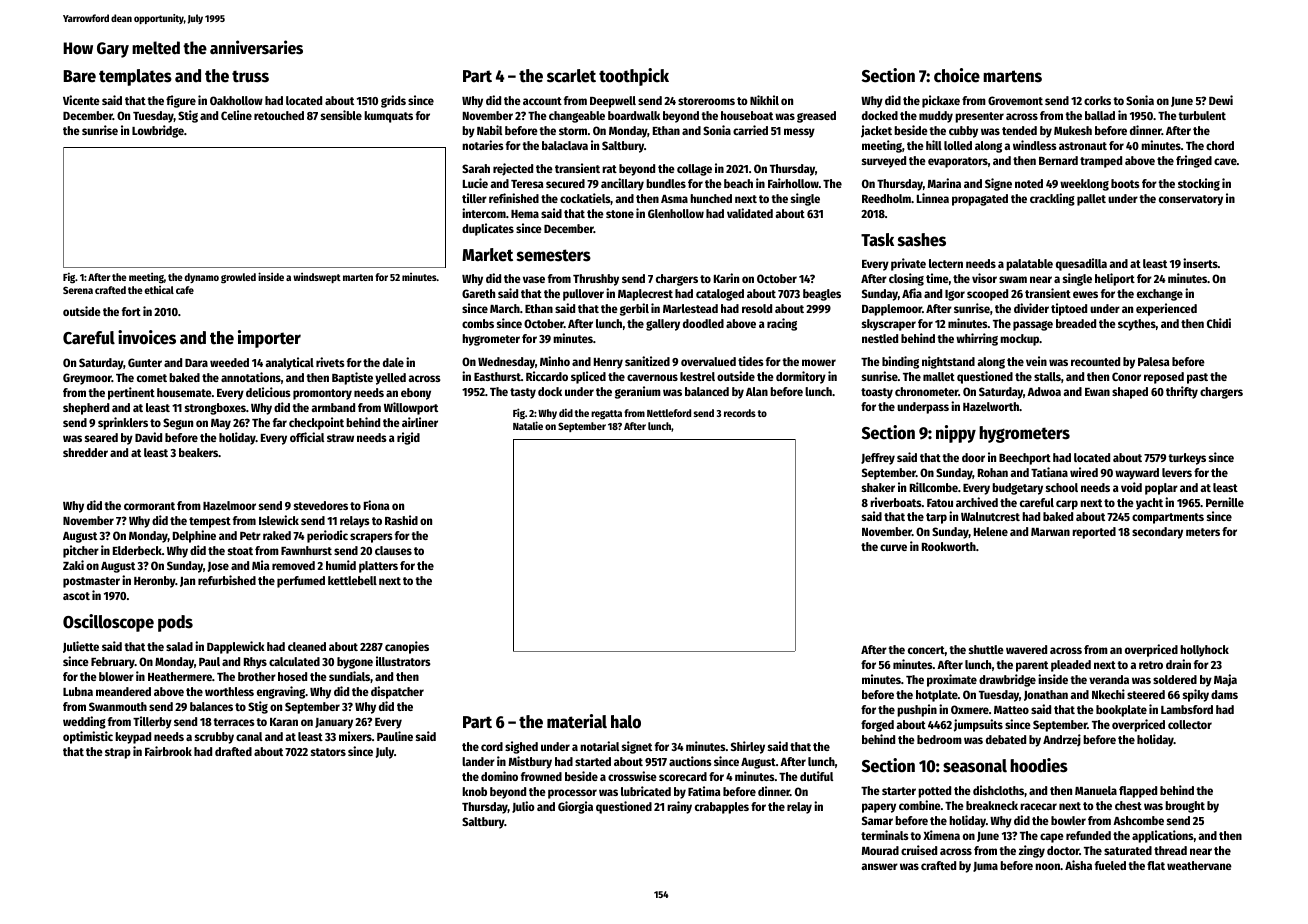 This image has width=1308, height=924. What do you see at coordinates (84, 722) in the image?
I see `wedding` at bounding box center [84, 722].
